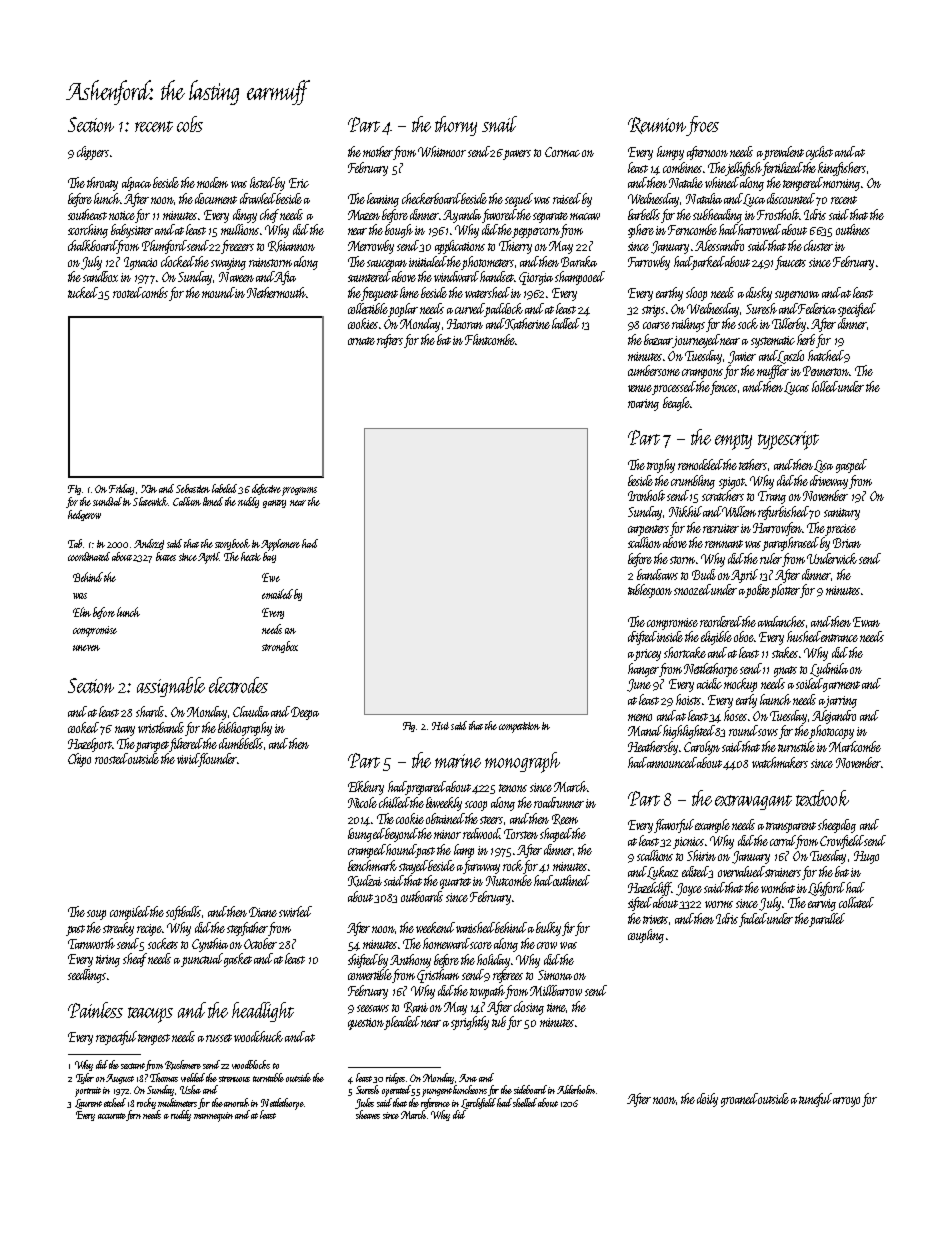 Image resolution: width=952 pixels, height=1233 pixels. I want to click on Xin, so click(149, 489).
